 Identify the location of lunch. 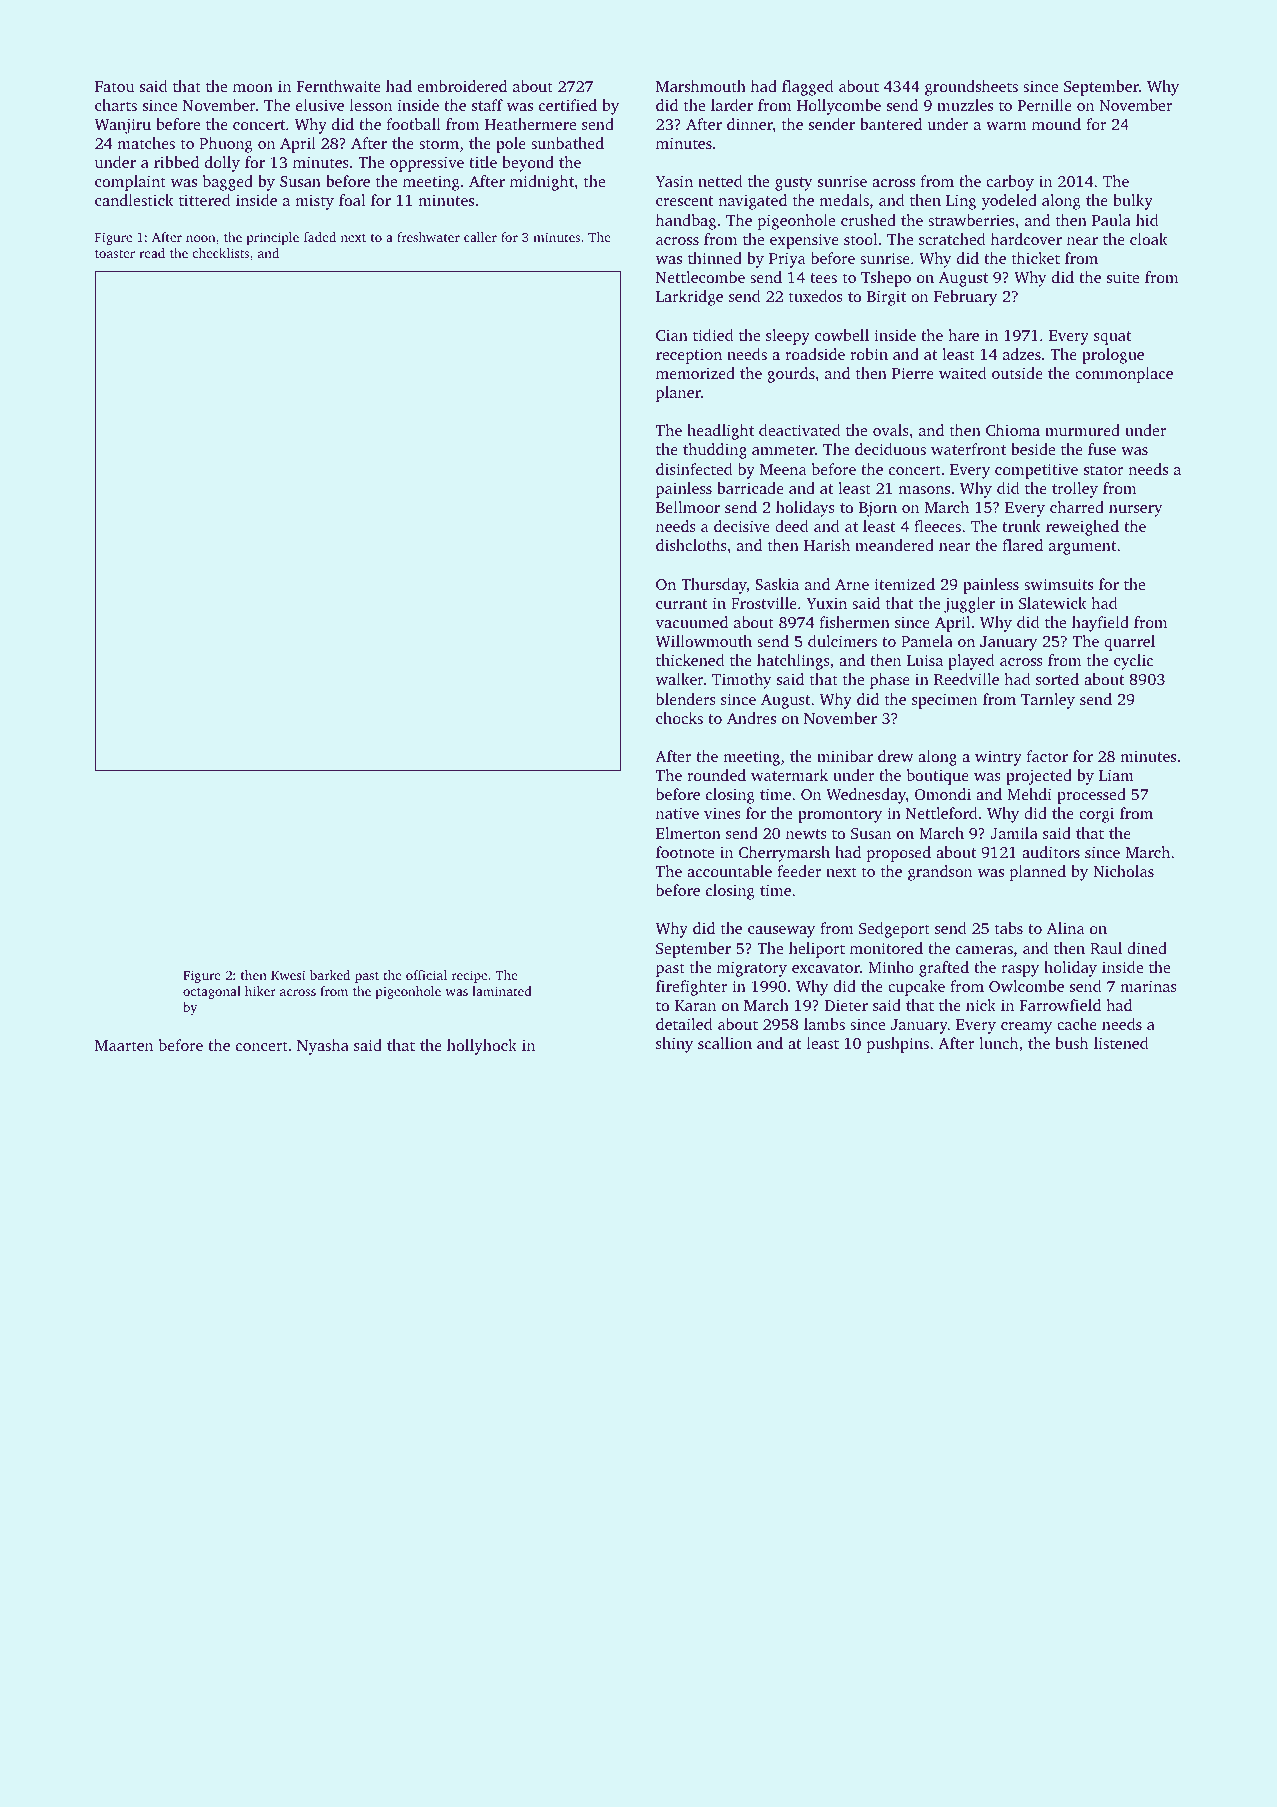
(998, 1043).
